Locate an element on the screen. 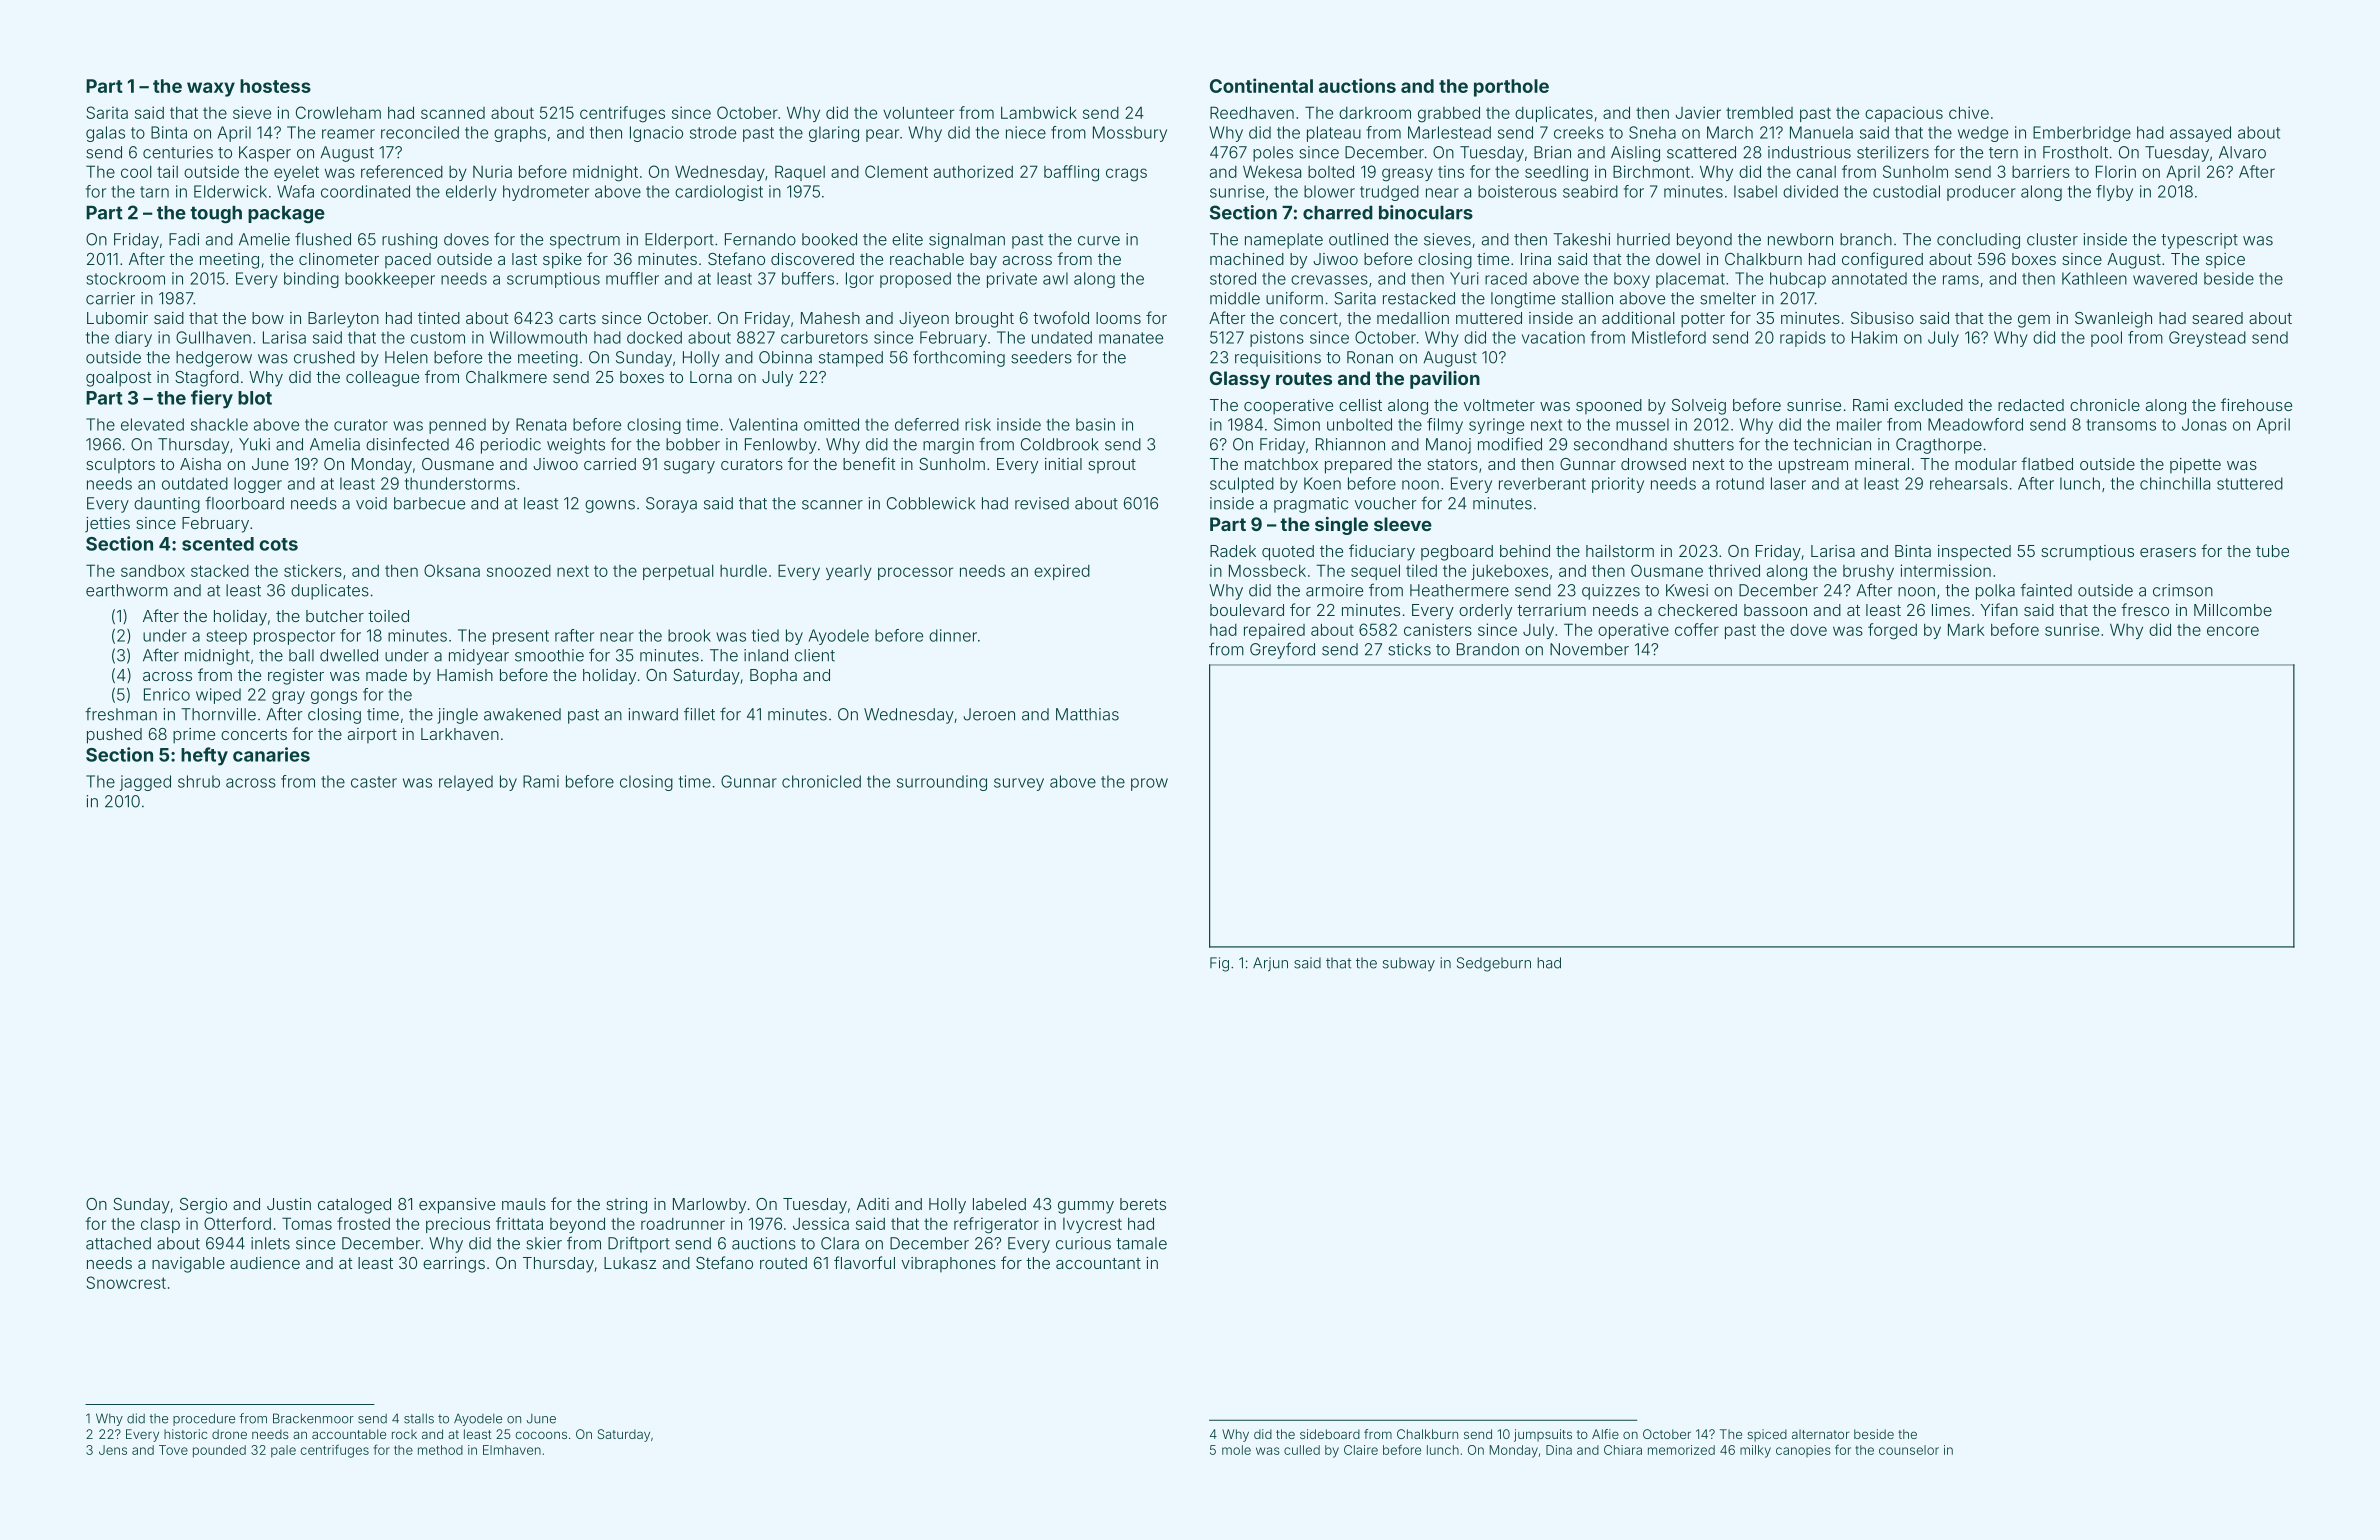 The width and height of the screenshot is (2380, 1540). Sedgeburn is located at coordinates (1494, 964).
